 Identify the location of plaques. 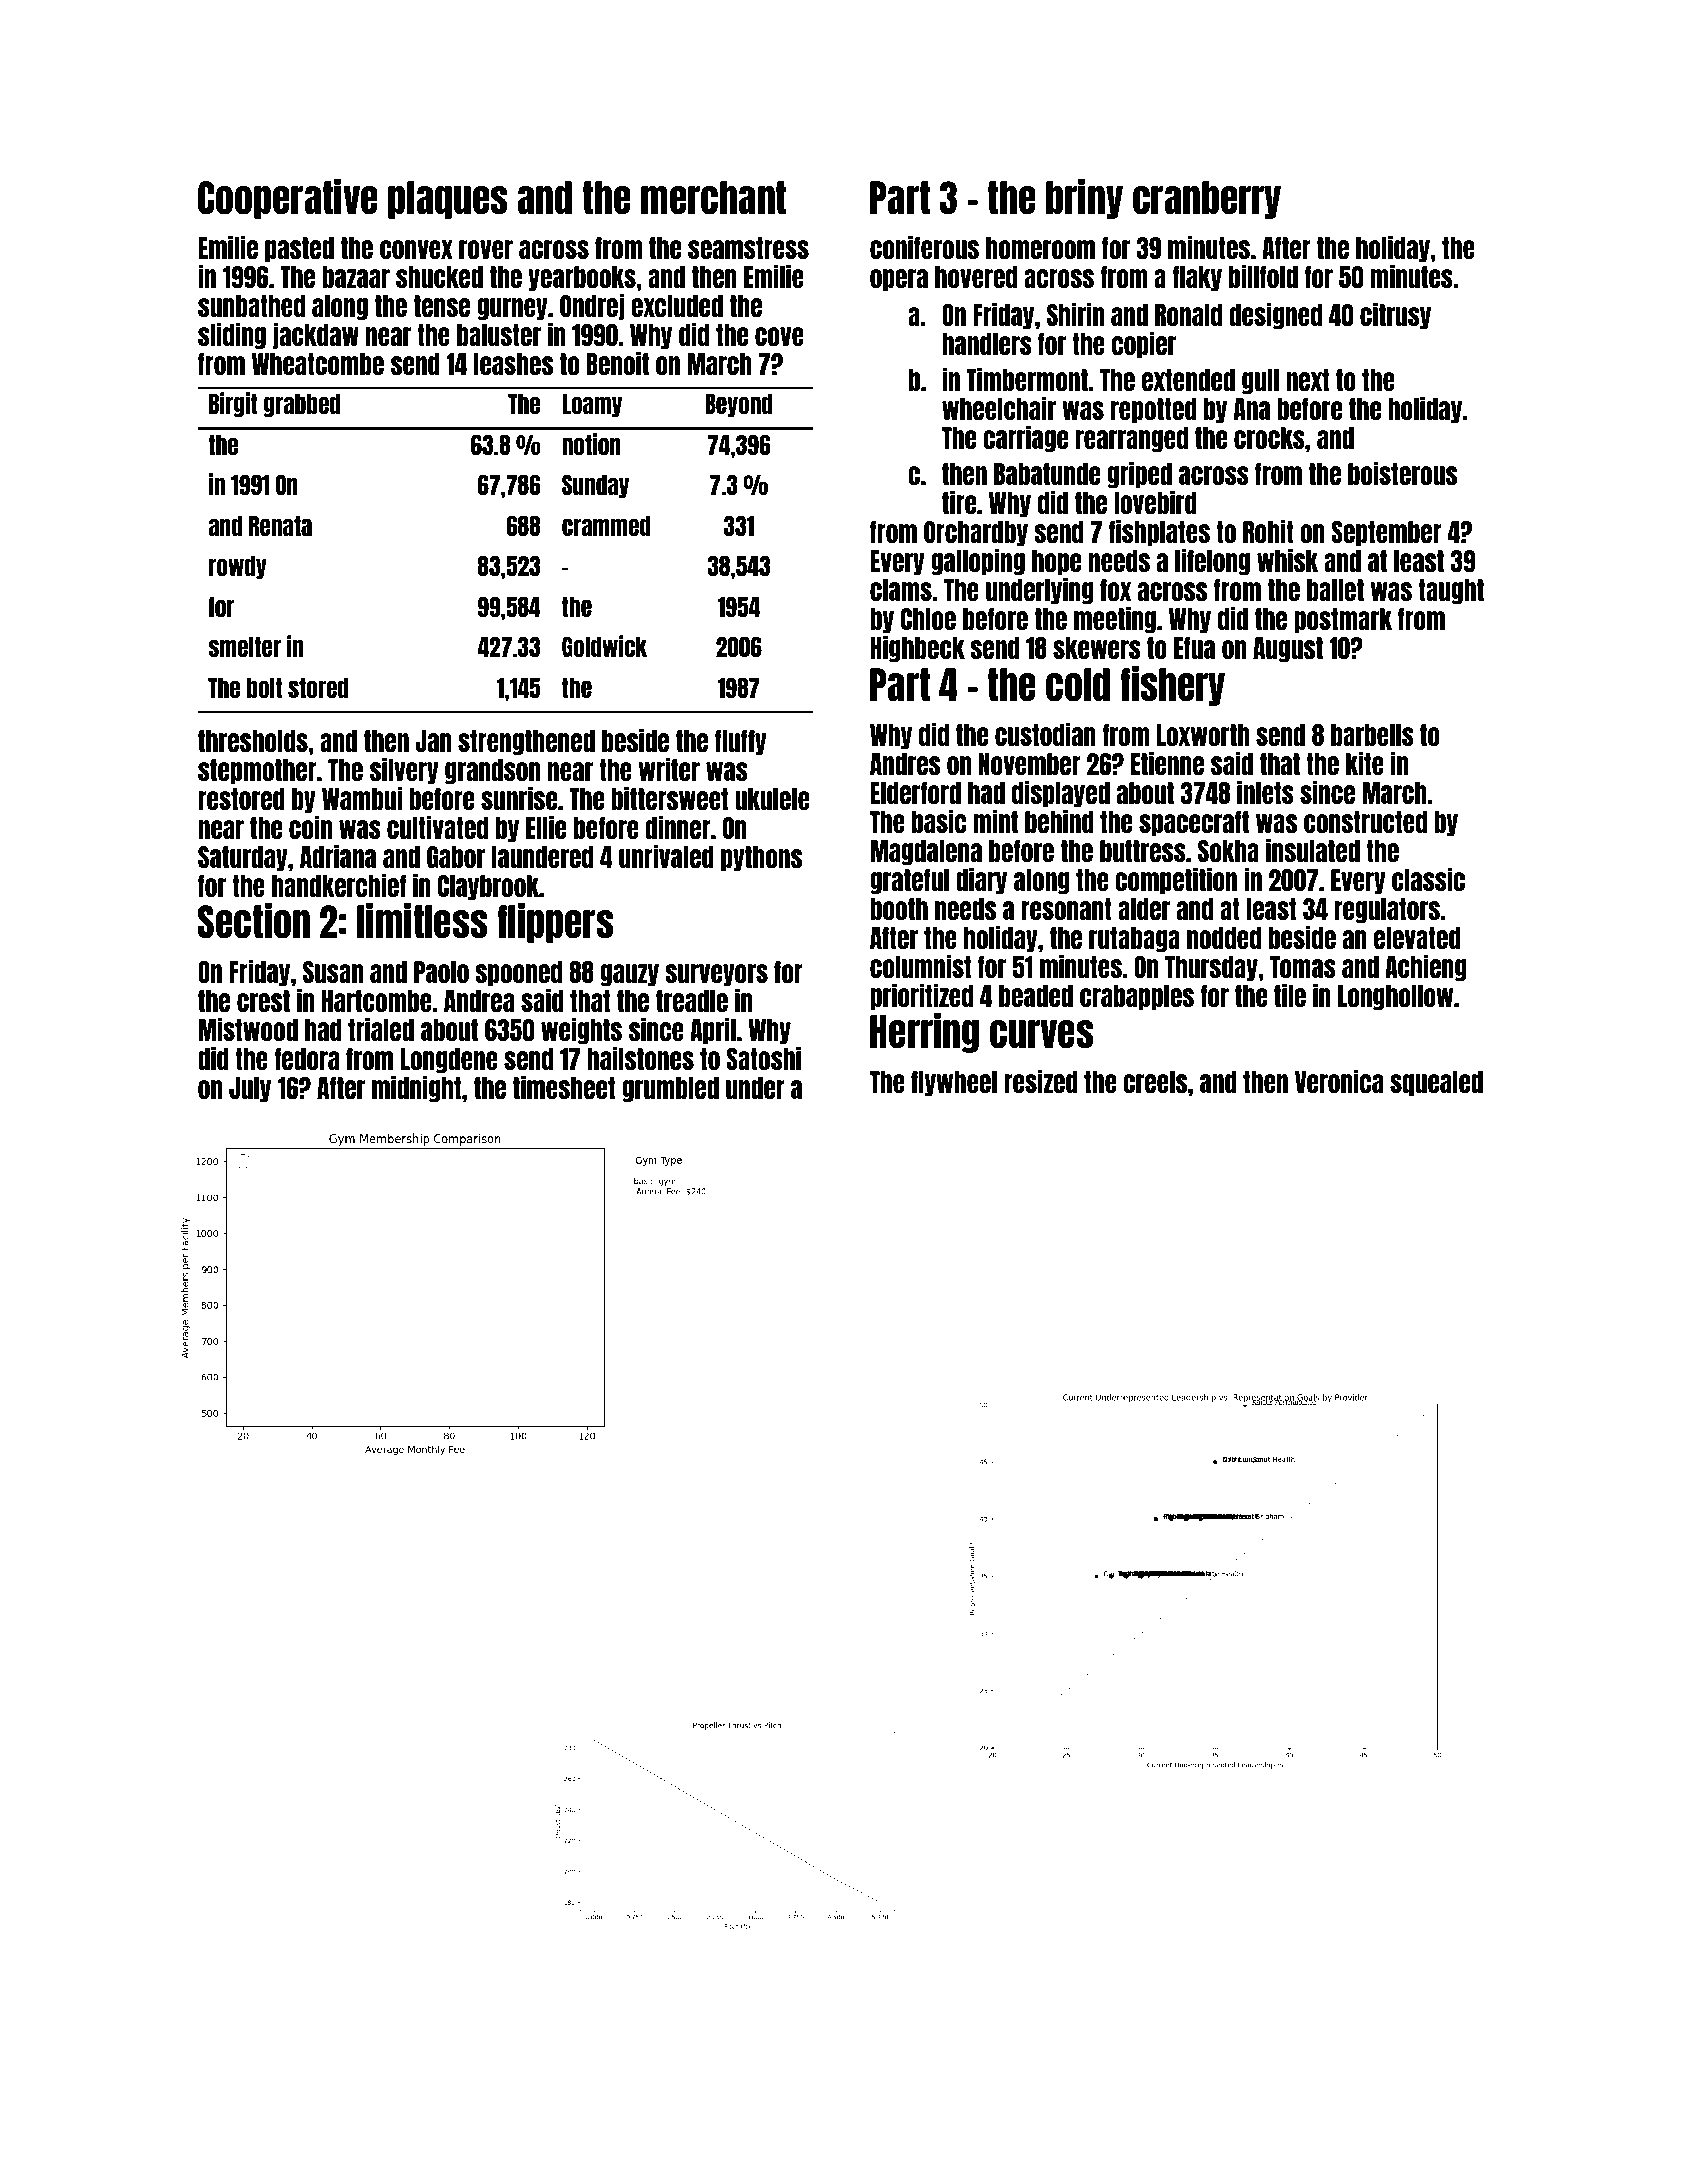
(448, 200).
